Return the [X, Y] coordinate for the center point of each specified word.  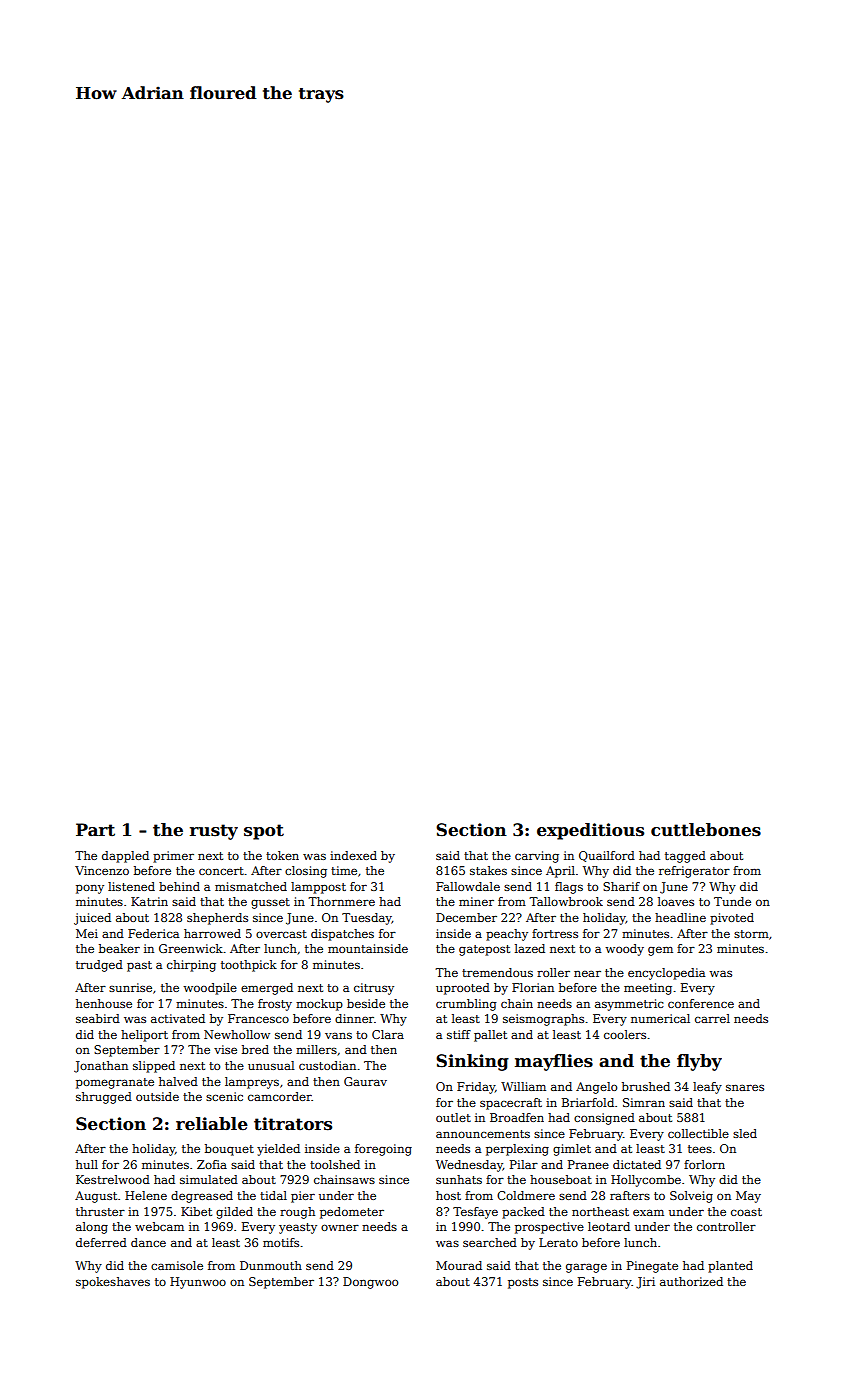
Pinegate [652, 1267]
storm [751, 934]
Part [95, 830]
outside [157, 1096]
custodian [327, 1065]
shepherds [217, 919]
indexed [353, 855]
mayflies [554, 1062]
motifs [281, 1242]
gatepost [484, 950]
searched [490, 1242]
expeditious [590, 831]
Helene [146, 1195]
